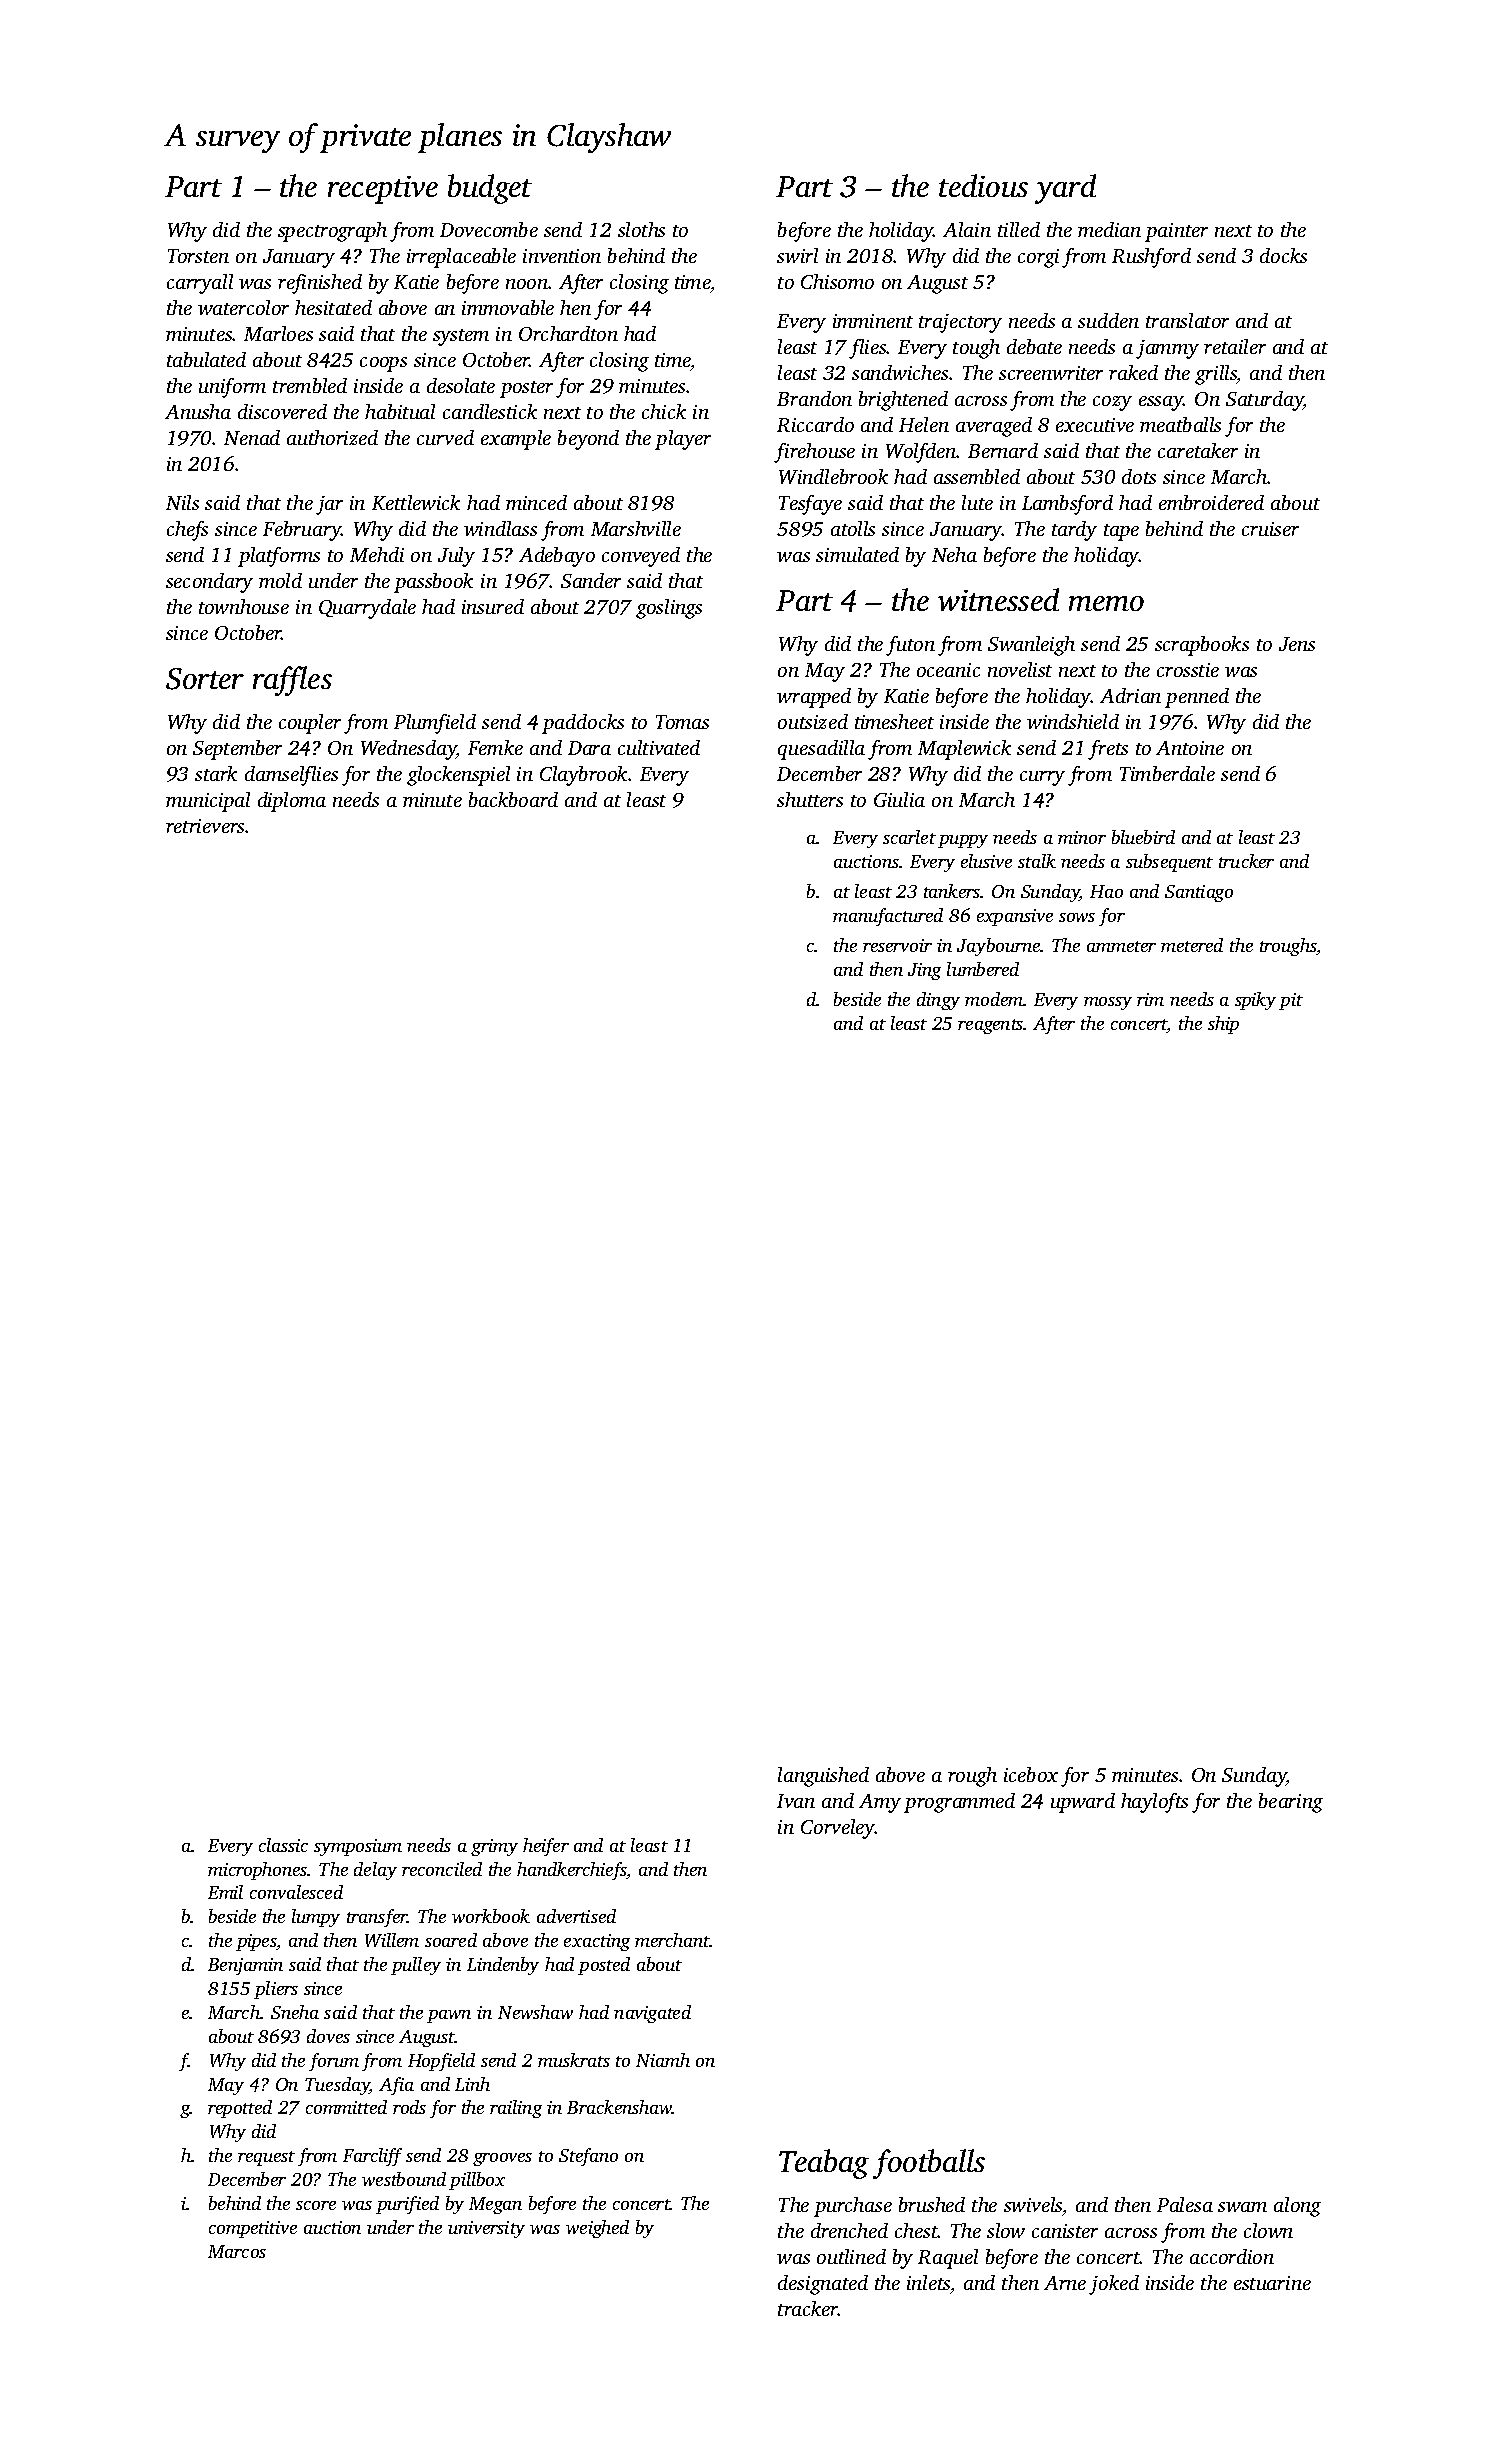 The image size is (1496, 2464). Describe the element at coordinates (1291, 1803) in the page. I see `bearing` at that location.
